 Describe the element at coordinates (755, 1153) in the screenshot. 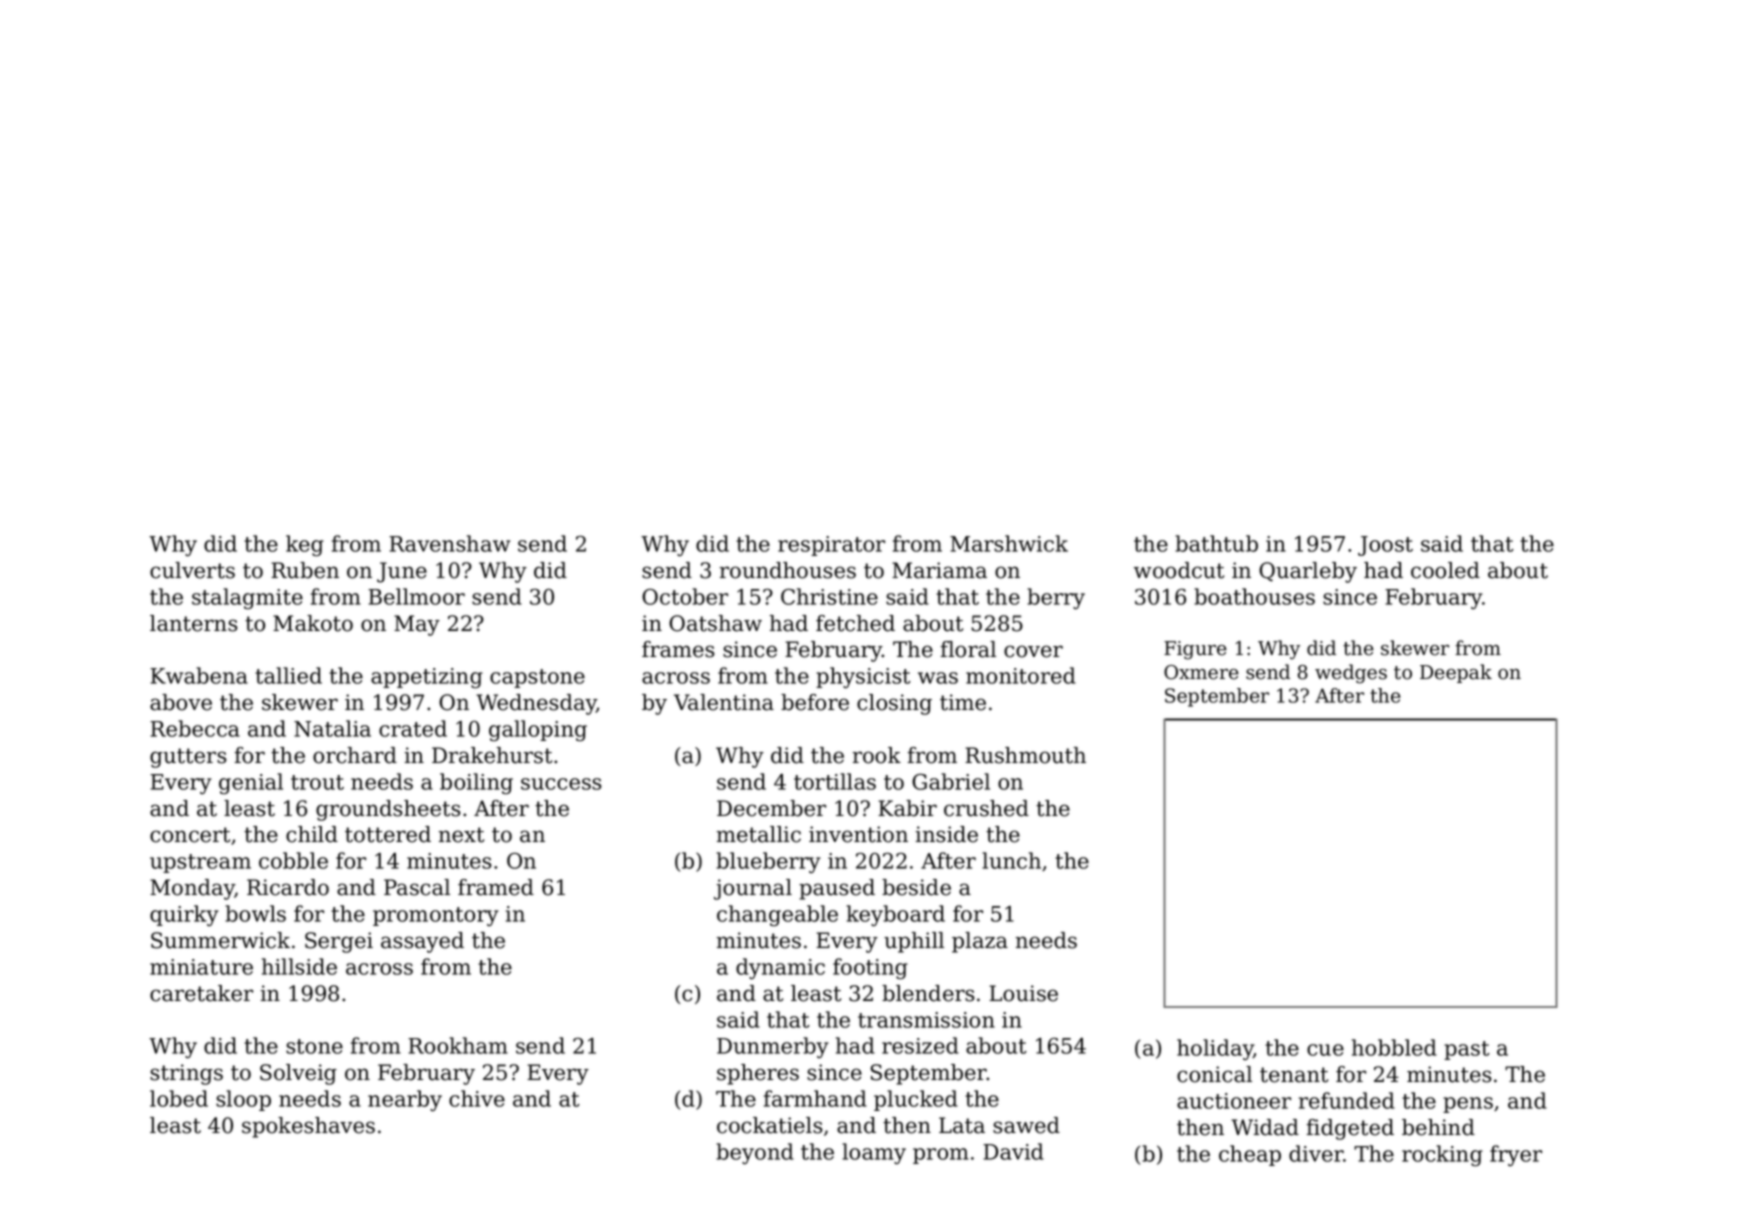

I see `beyond` at that location.
